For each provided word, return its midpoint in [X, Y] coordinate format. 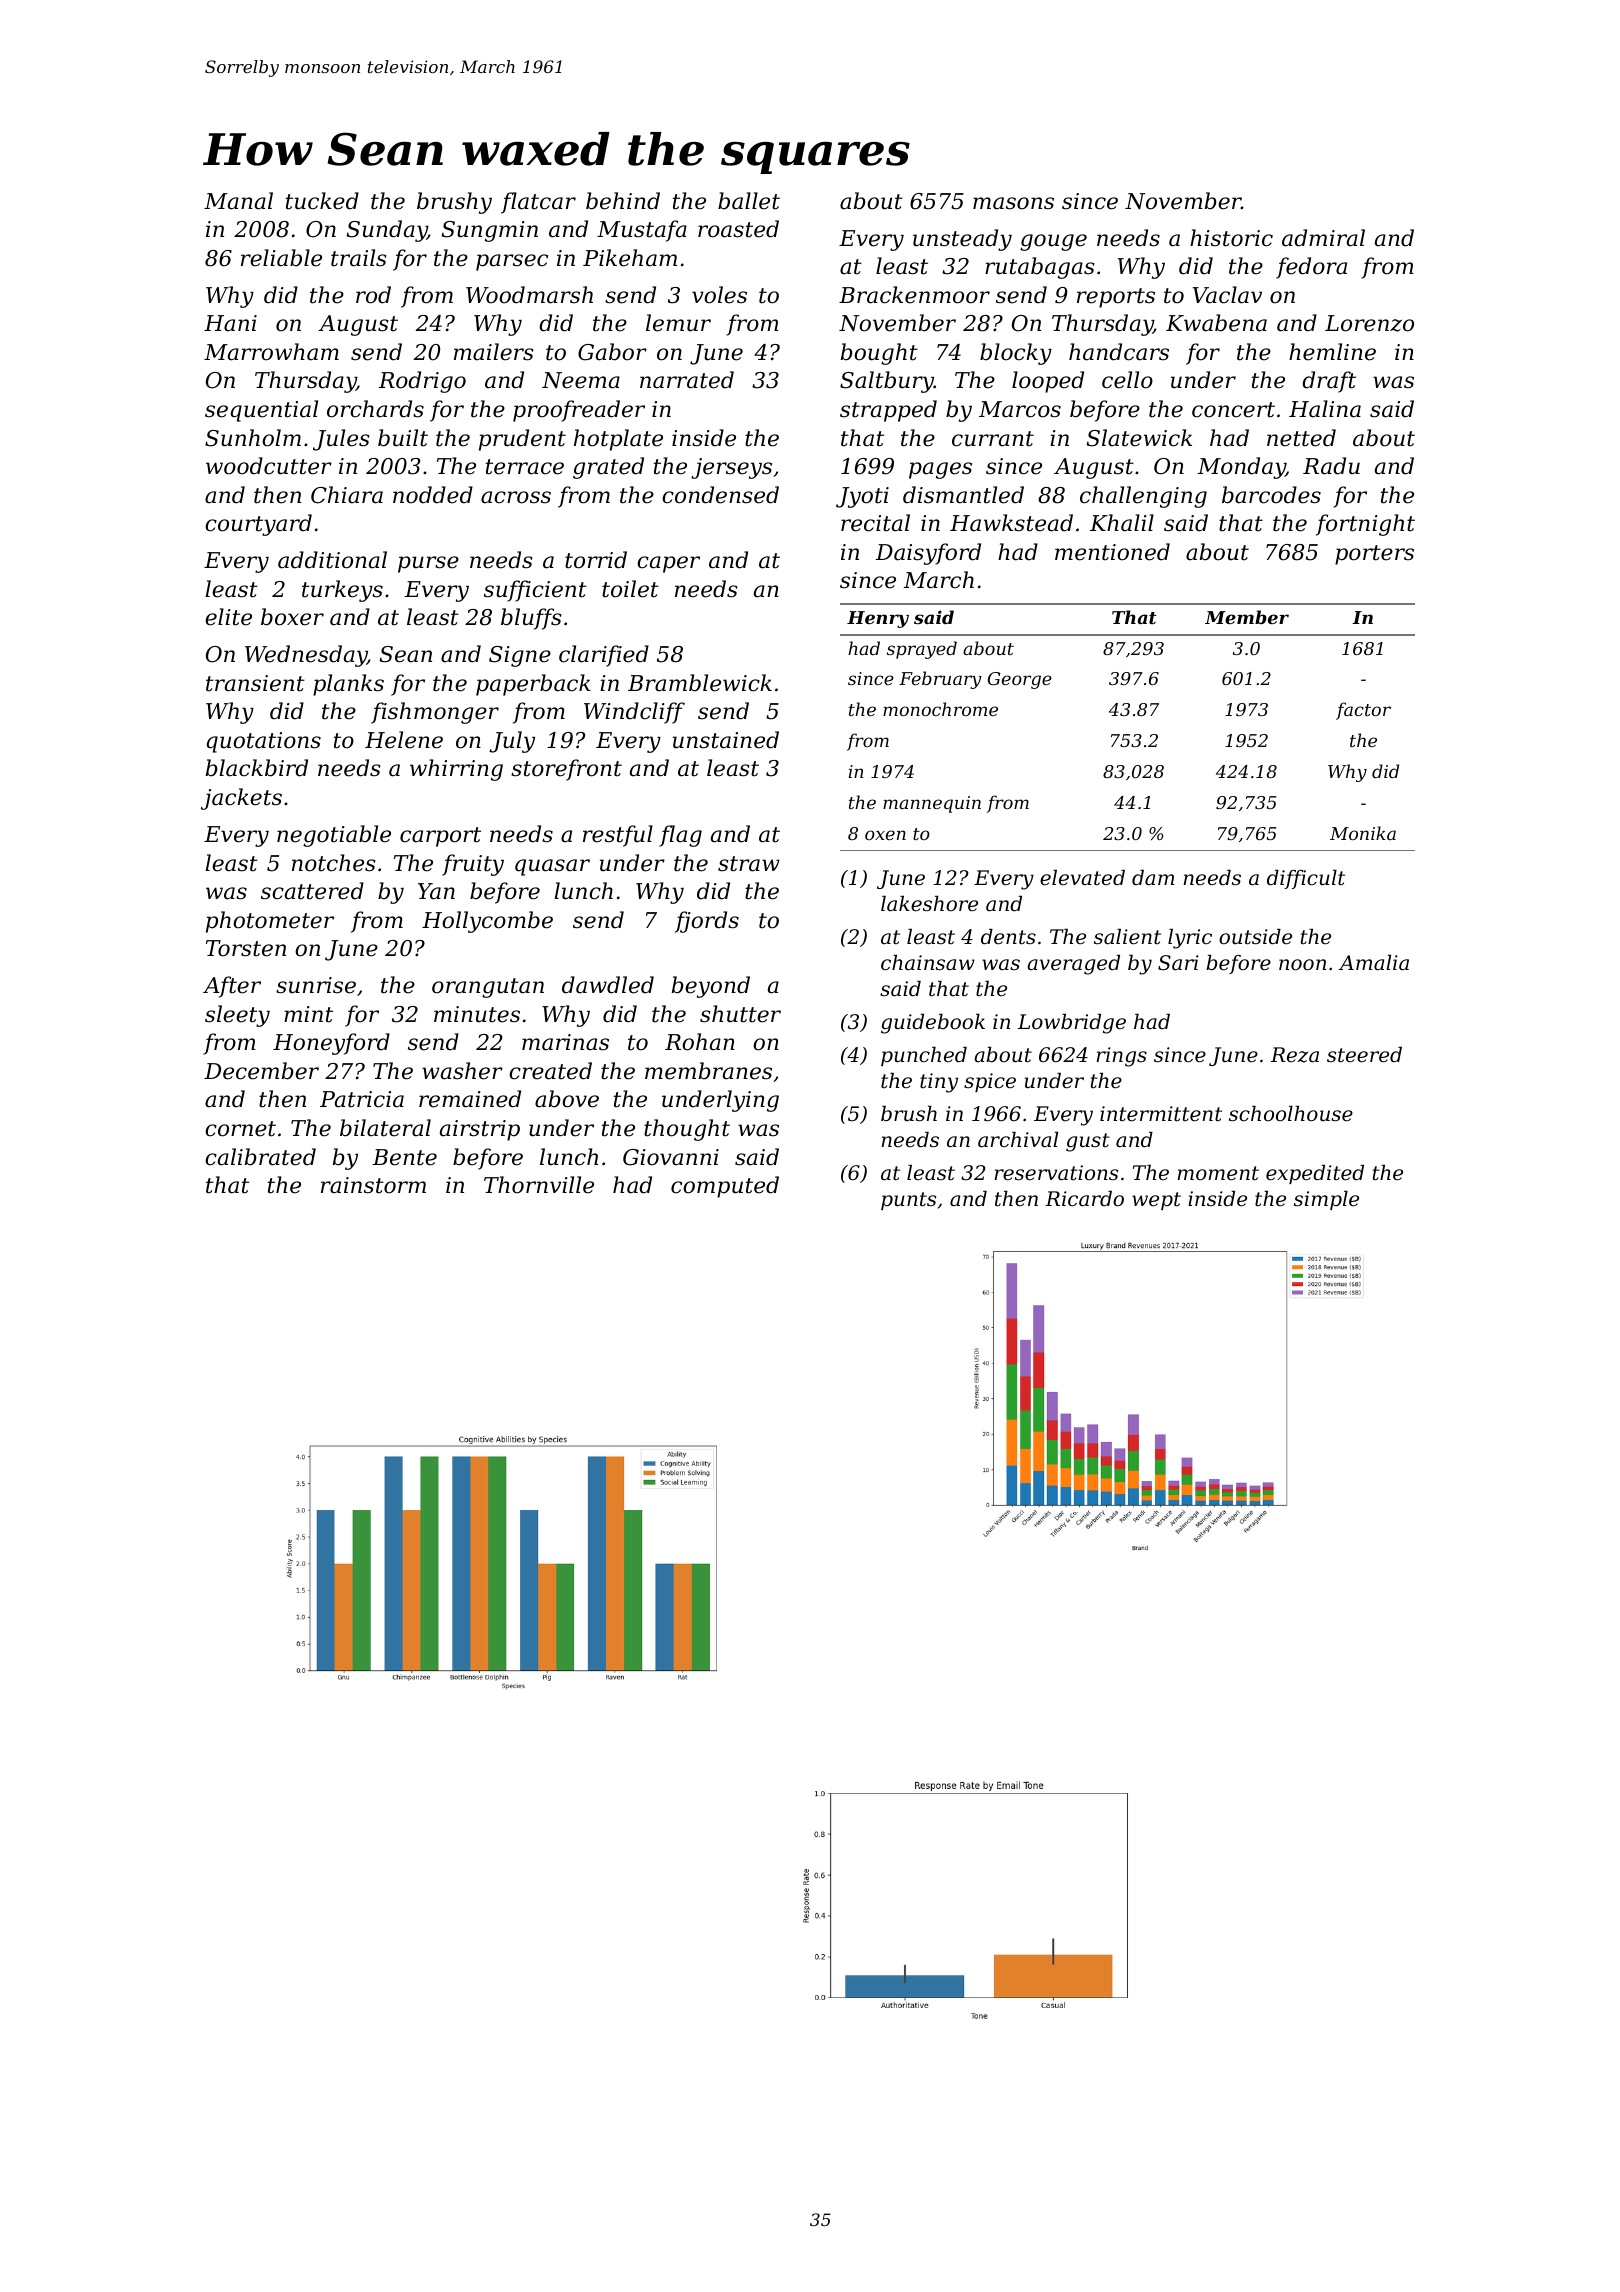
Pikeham [630, 258]
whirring [456, 770]
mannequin [932, 804]
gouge [1053, 242]
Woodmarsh [529, 295]
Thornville [539, 1185]
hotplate [618, 440]
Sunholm [253, 438]
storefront [566, 770]
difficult [1306, 879]
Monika [1363, 833]
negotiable [334, 836]
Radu [1331, 466]
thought [687, 1130]
